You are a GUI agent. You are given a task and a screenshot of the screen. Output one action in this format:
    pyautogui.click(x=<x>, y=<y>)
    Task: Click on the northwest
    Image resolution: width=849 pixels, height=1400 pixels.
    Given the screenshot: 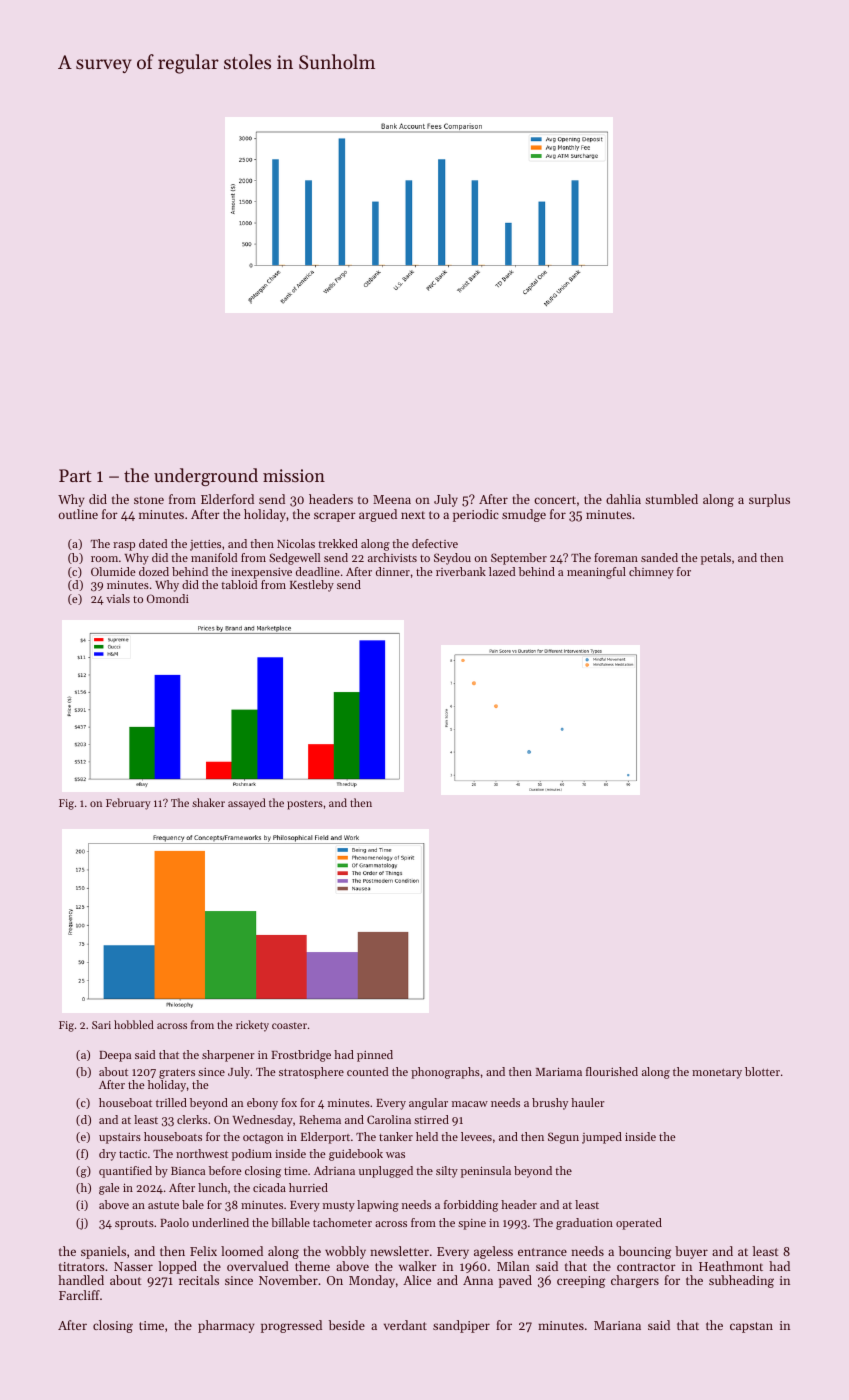 What is the action you would take?
    pyautogui.click(x=202, y=1153)
